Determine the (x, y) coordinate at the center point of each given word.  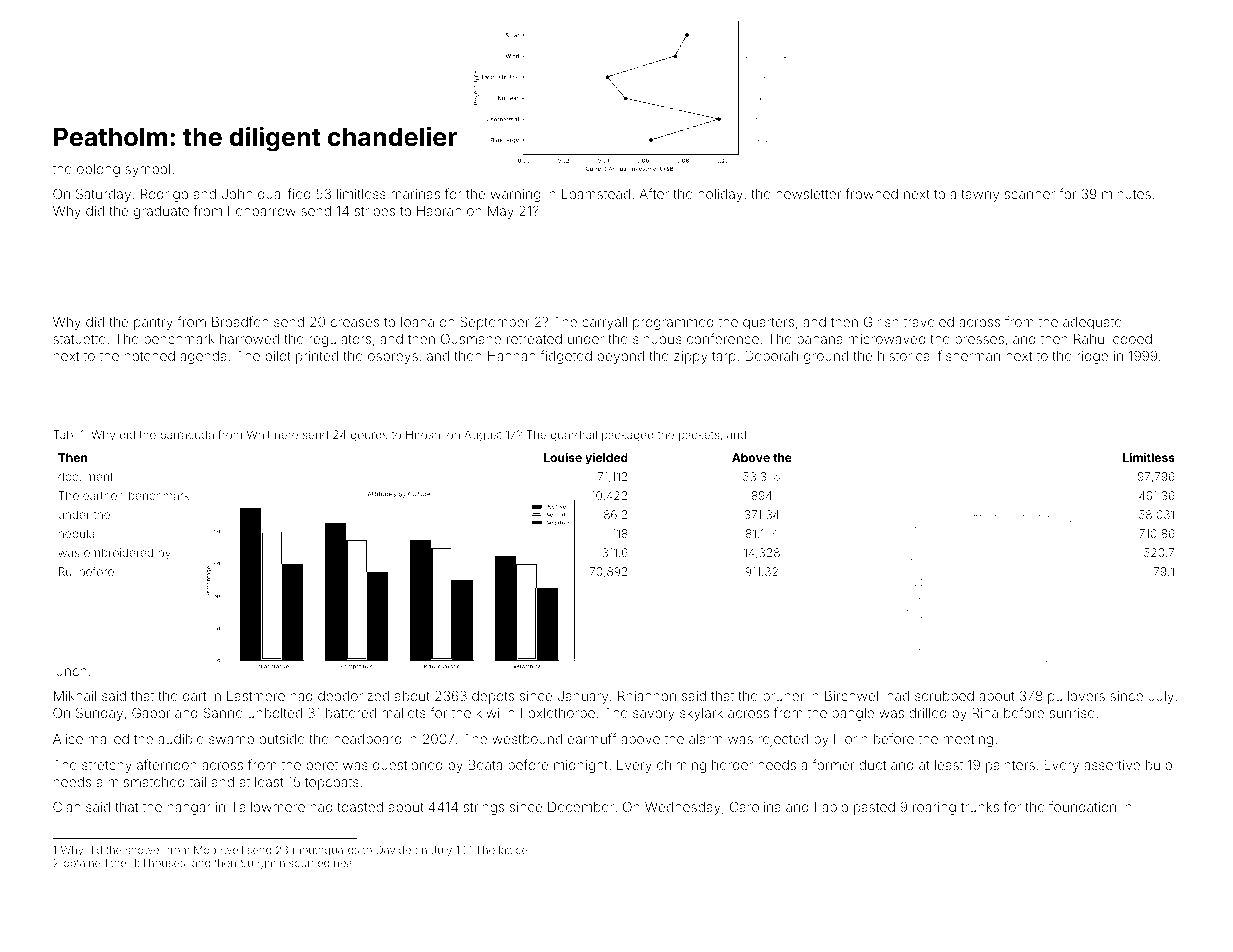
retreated (534, 339)
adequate (1092, 323)
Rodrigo (164, 195)
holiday (720, 195)
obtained (85, 863)
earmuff (592, 738)
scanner (1030, 195)
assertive (1112, 765)
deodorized (353, 696)
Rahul (1090, 339)
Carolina (755, 806)
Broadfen (240, 321)
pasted (874, 808)
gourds (369, 436)
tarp (724, 357)
